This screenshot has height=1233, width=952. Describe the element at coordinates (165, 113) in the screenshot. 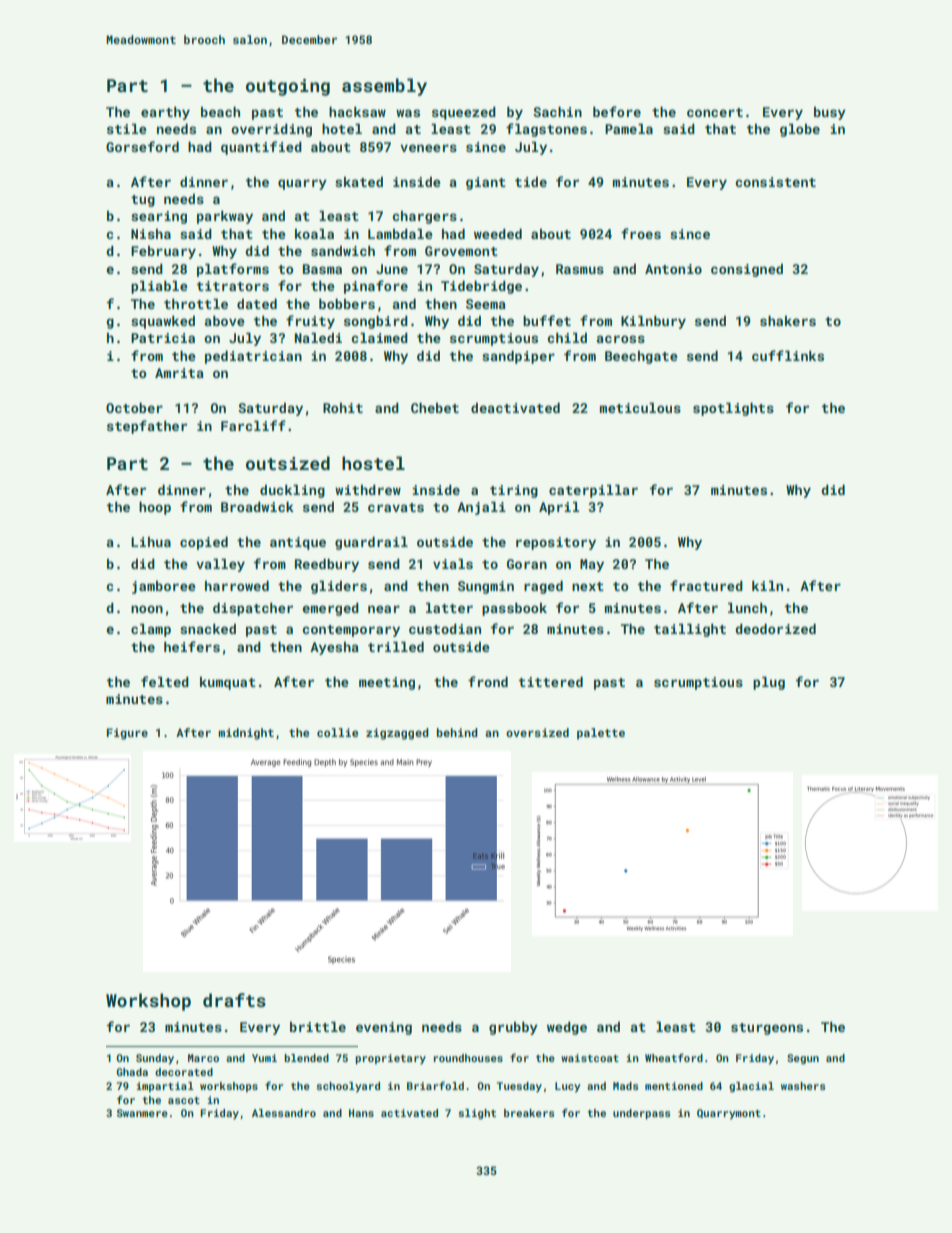

I see `earthy` at that location.
